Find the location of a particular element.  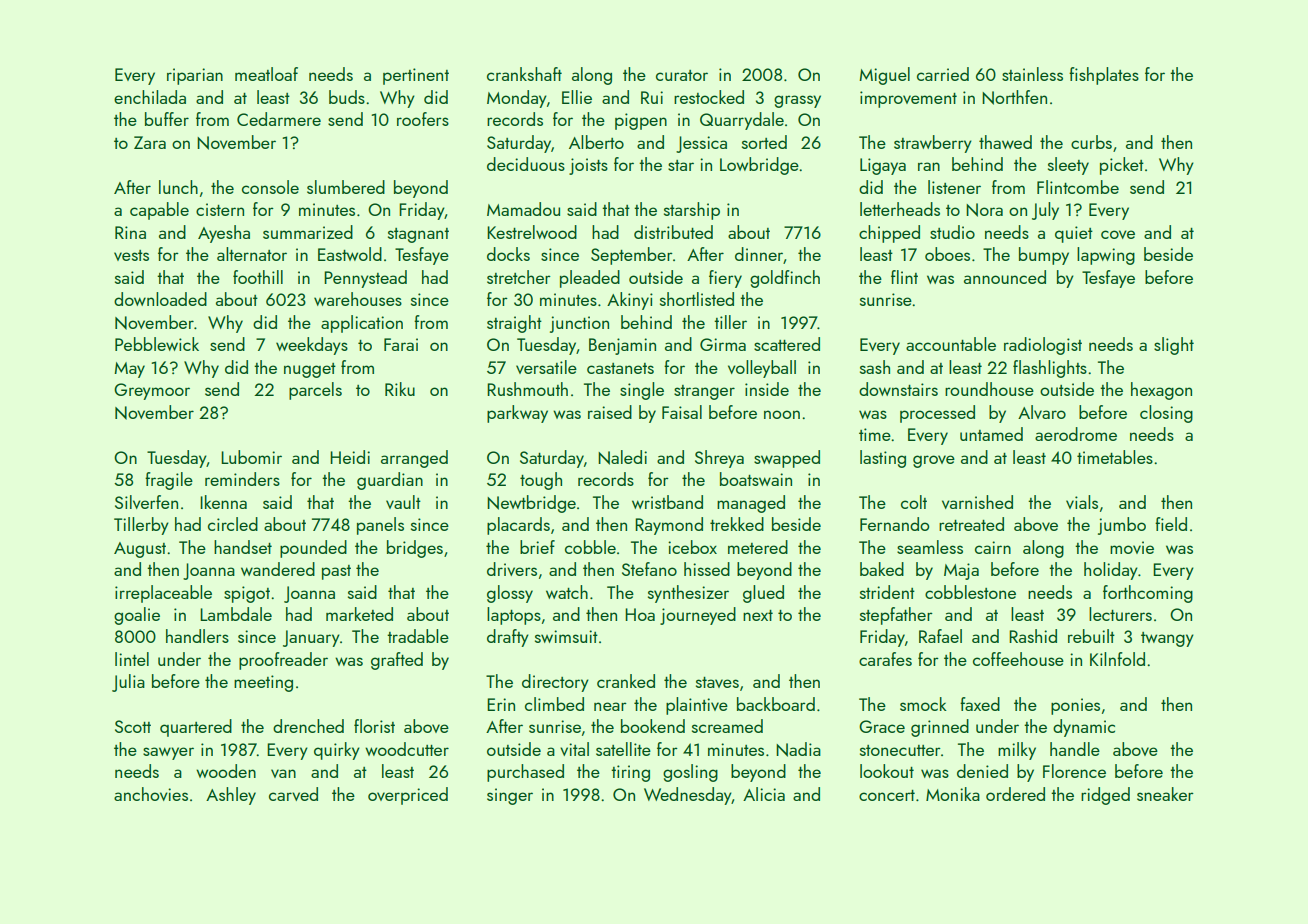

pertinent is located at coordinates (416, 76).
